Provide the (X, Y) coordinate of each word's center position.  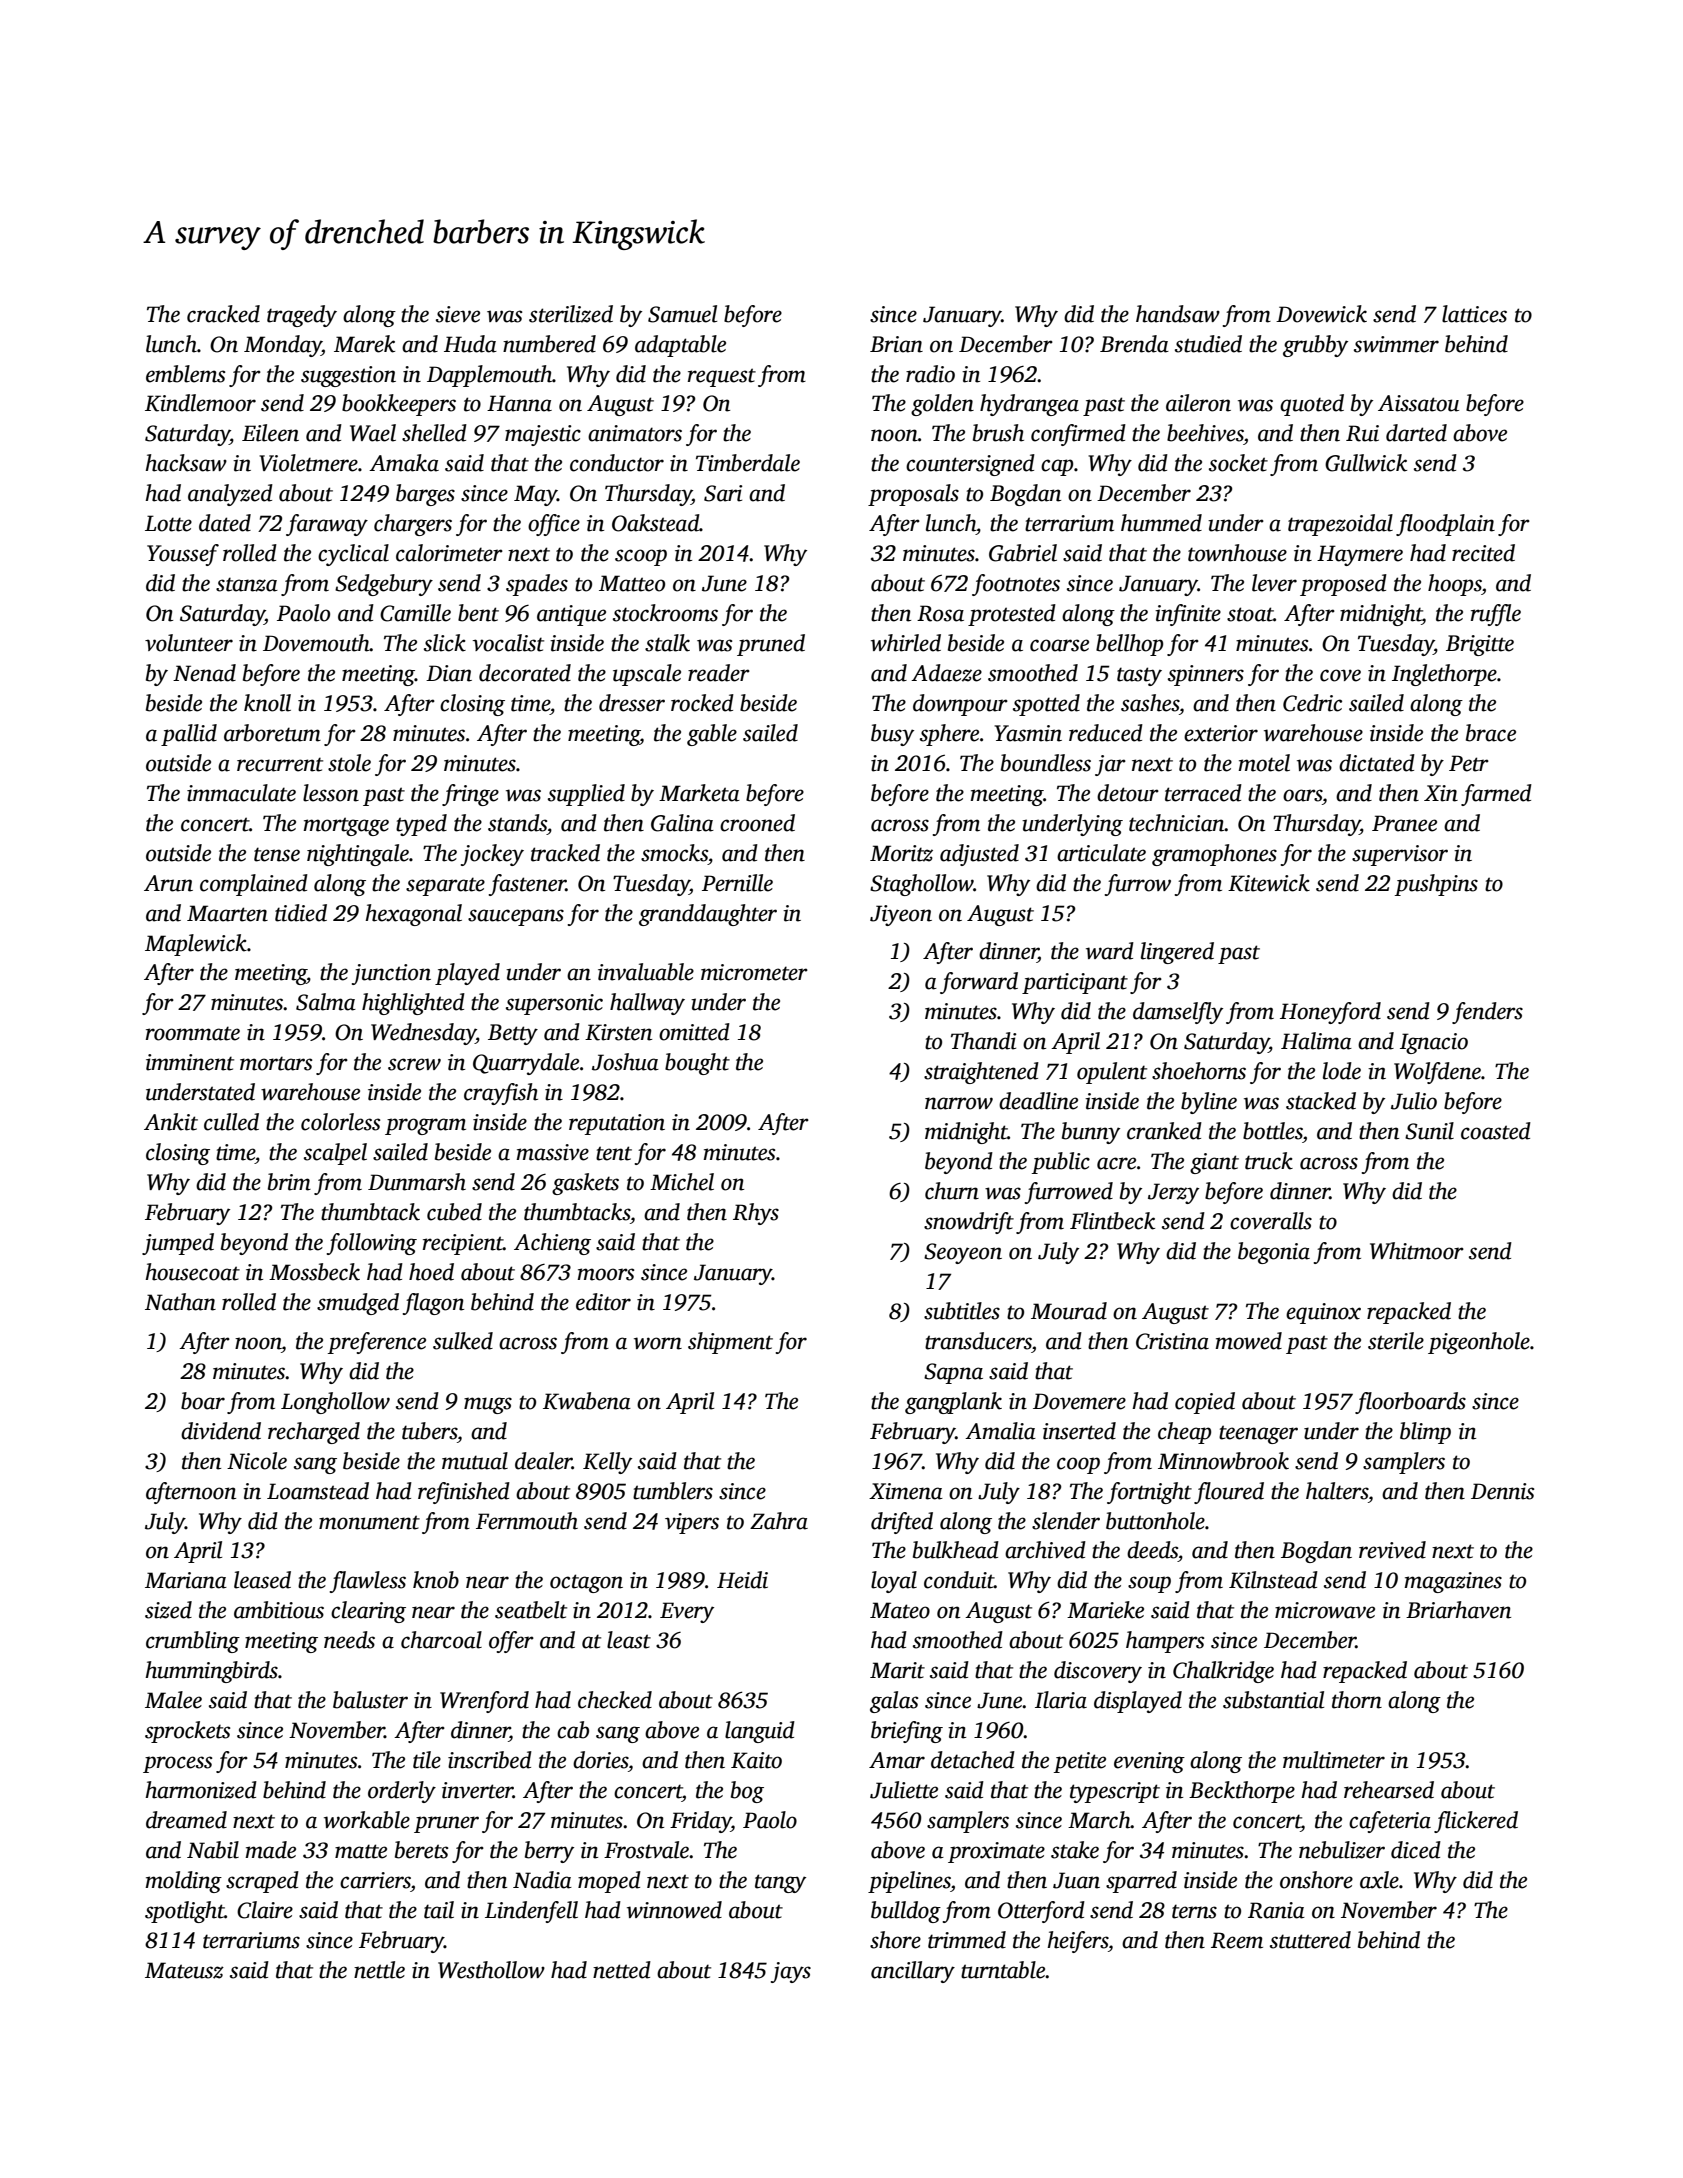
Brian (896, 344)
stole (349, 763)
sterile (1396, 1341)
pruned (771, 645)
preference (377, 1343)
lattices (1474, 314)
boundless (1046, 763)
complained (254, 885)
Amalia (1000, 1431)
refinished (464, 1493)
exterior (1221, 733)
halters (1337, 1491)
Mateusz (184, 1970)
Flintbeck (1112, 1221)
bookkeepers (399, 405)
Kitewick (1269, 883)
